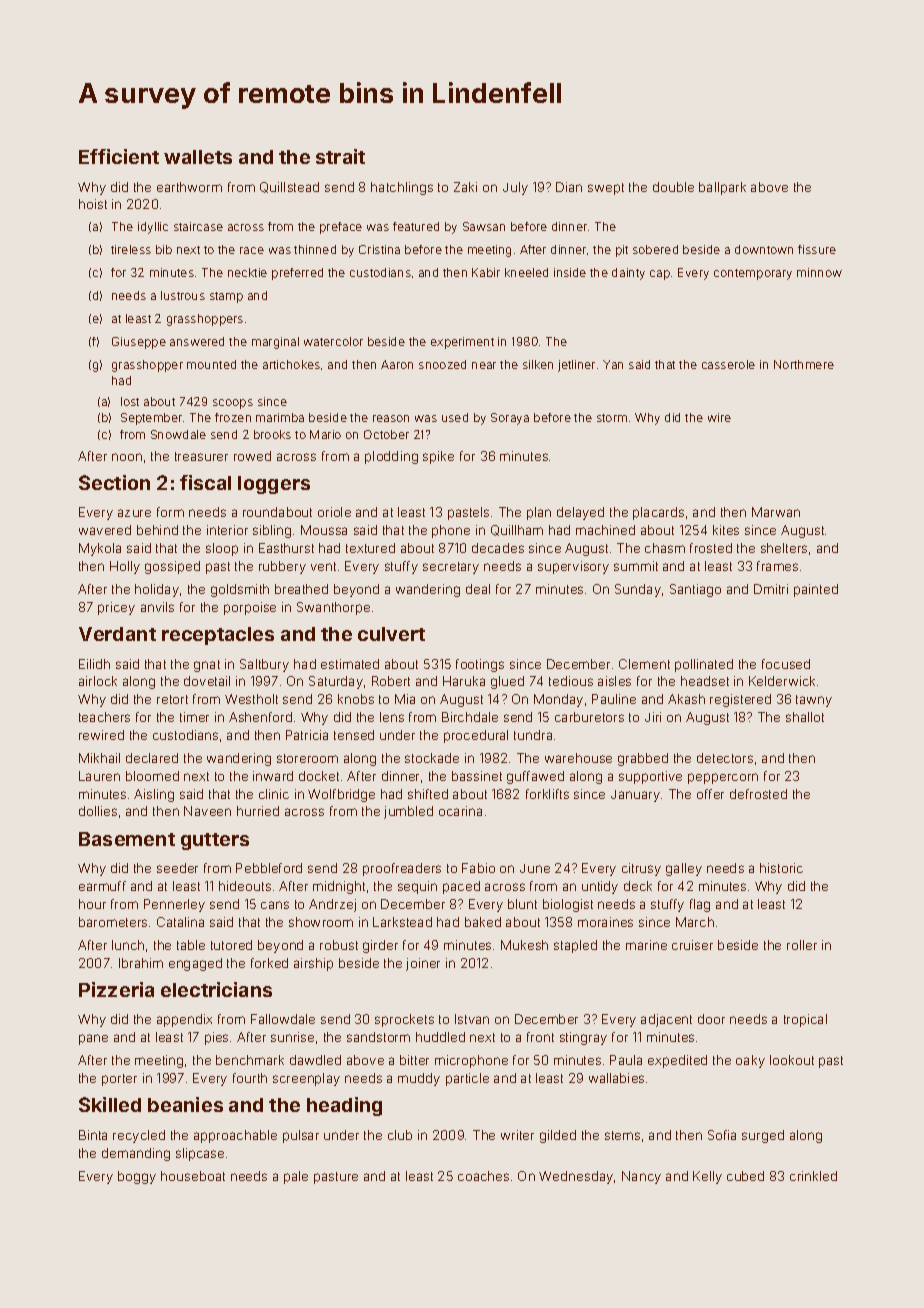 This page has height=1308, width=924. What do you see at coordinates (576, 1177) in the page?
I see `Wednesday` at bounding box center [576, 1177].
